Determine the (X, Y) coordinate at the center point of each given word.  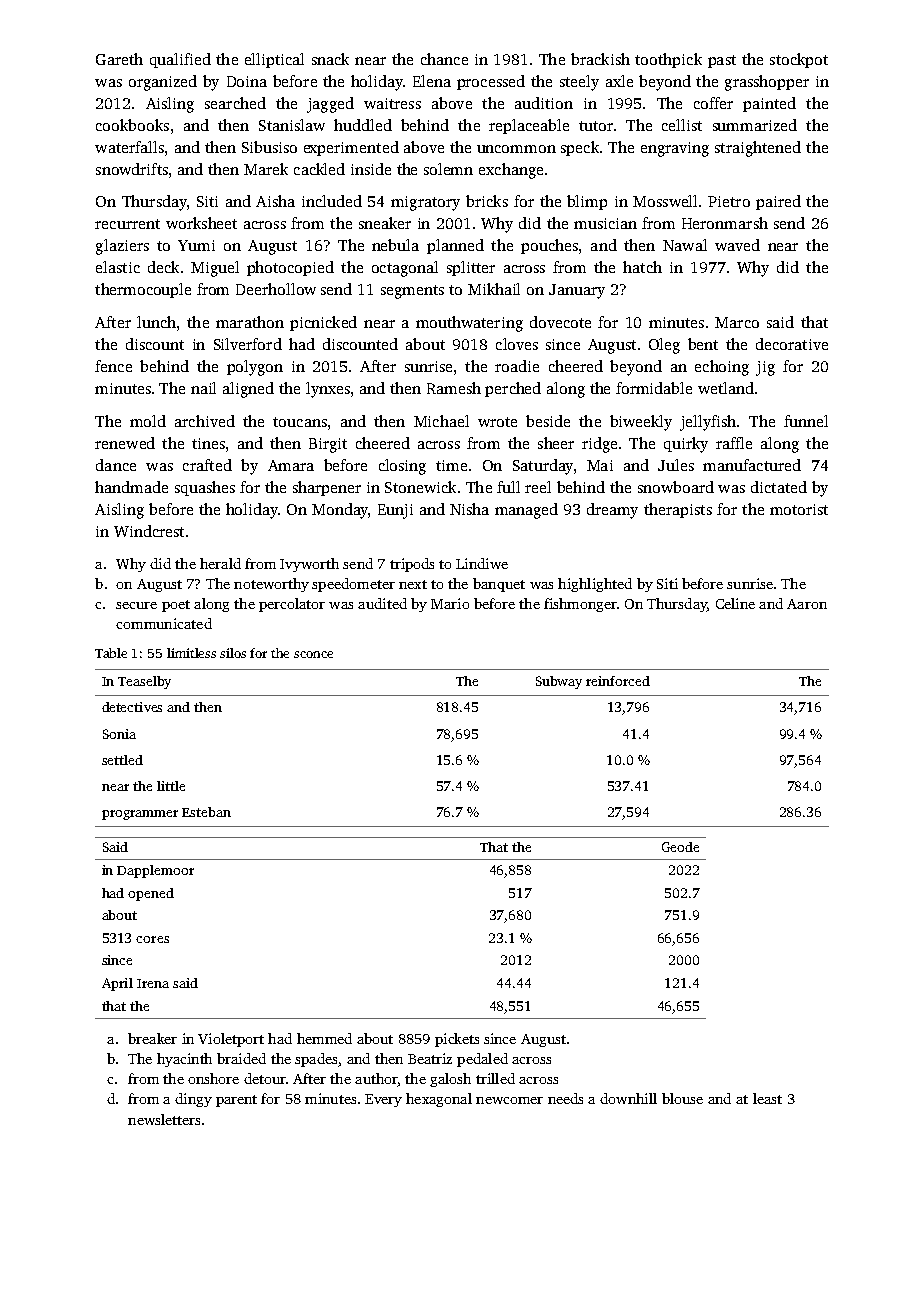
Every (383, 1100)
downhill (628, 1098)
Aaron (807, 604)
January (577, 291)
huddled (363, 125)
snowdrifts (132, 169)
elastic (118, 267)
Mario (450, 603)
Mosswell (665, 201)
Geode (680, 847)
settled (122, 760)
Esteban (206, 812)
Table (111, 653)
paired (778, 202)
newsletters (164, 1119)
